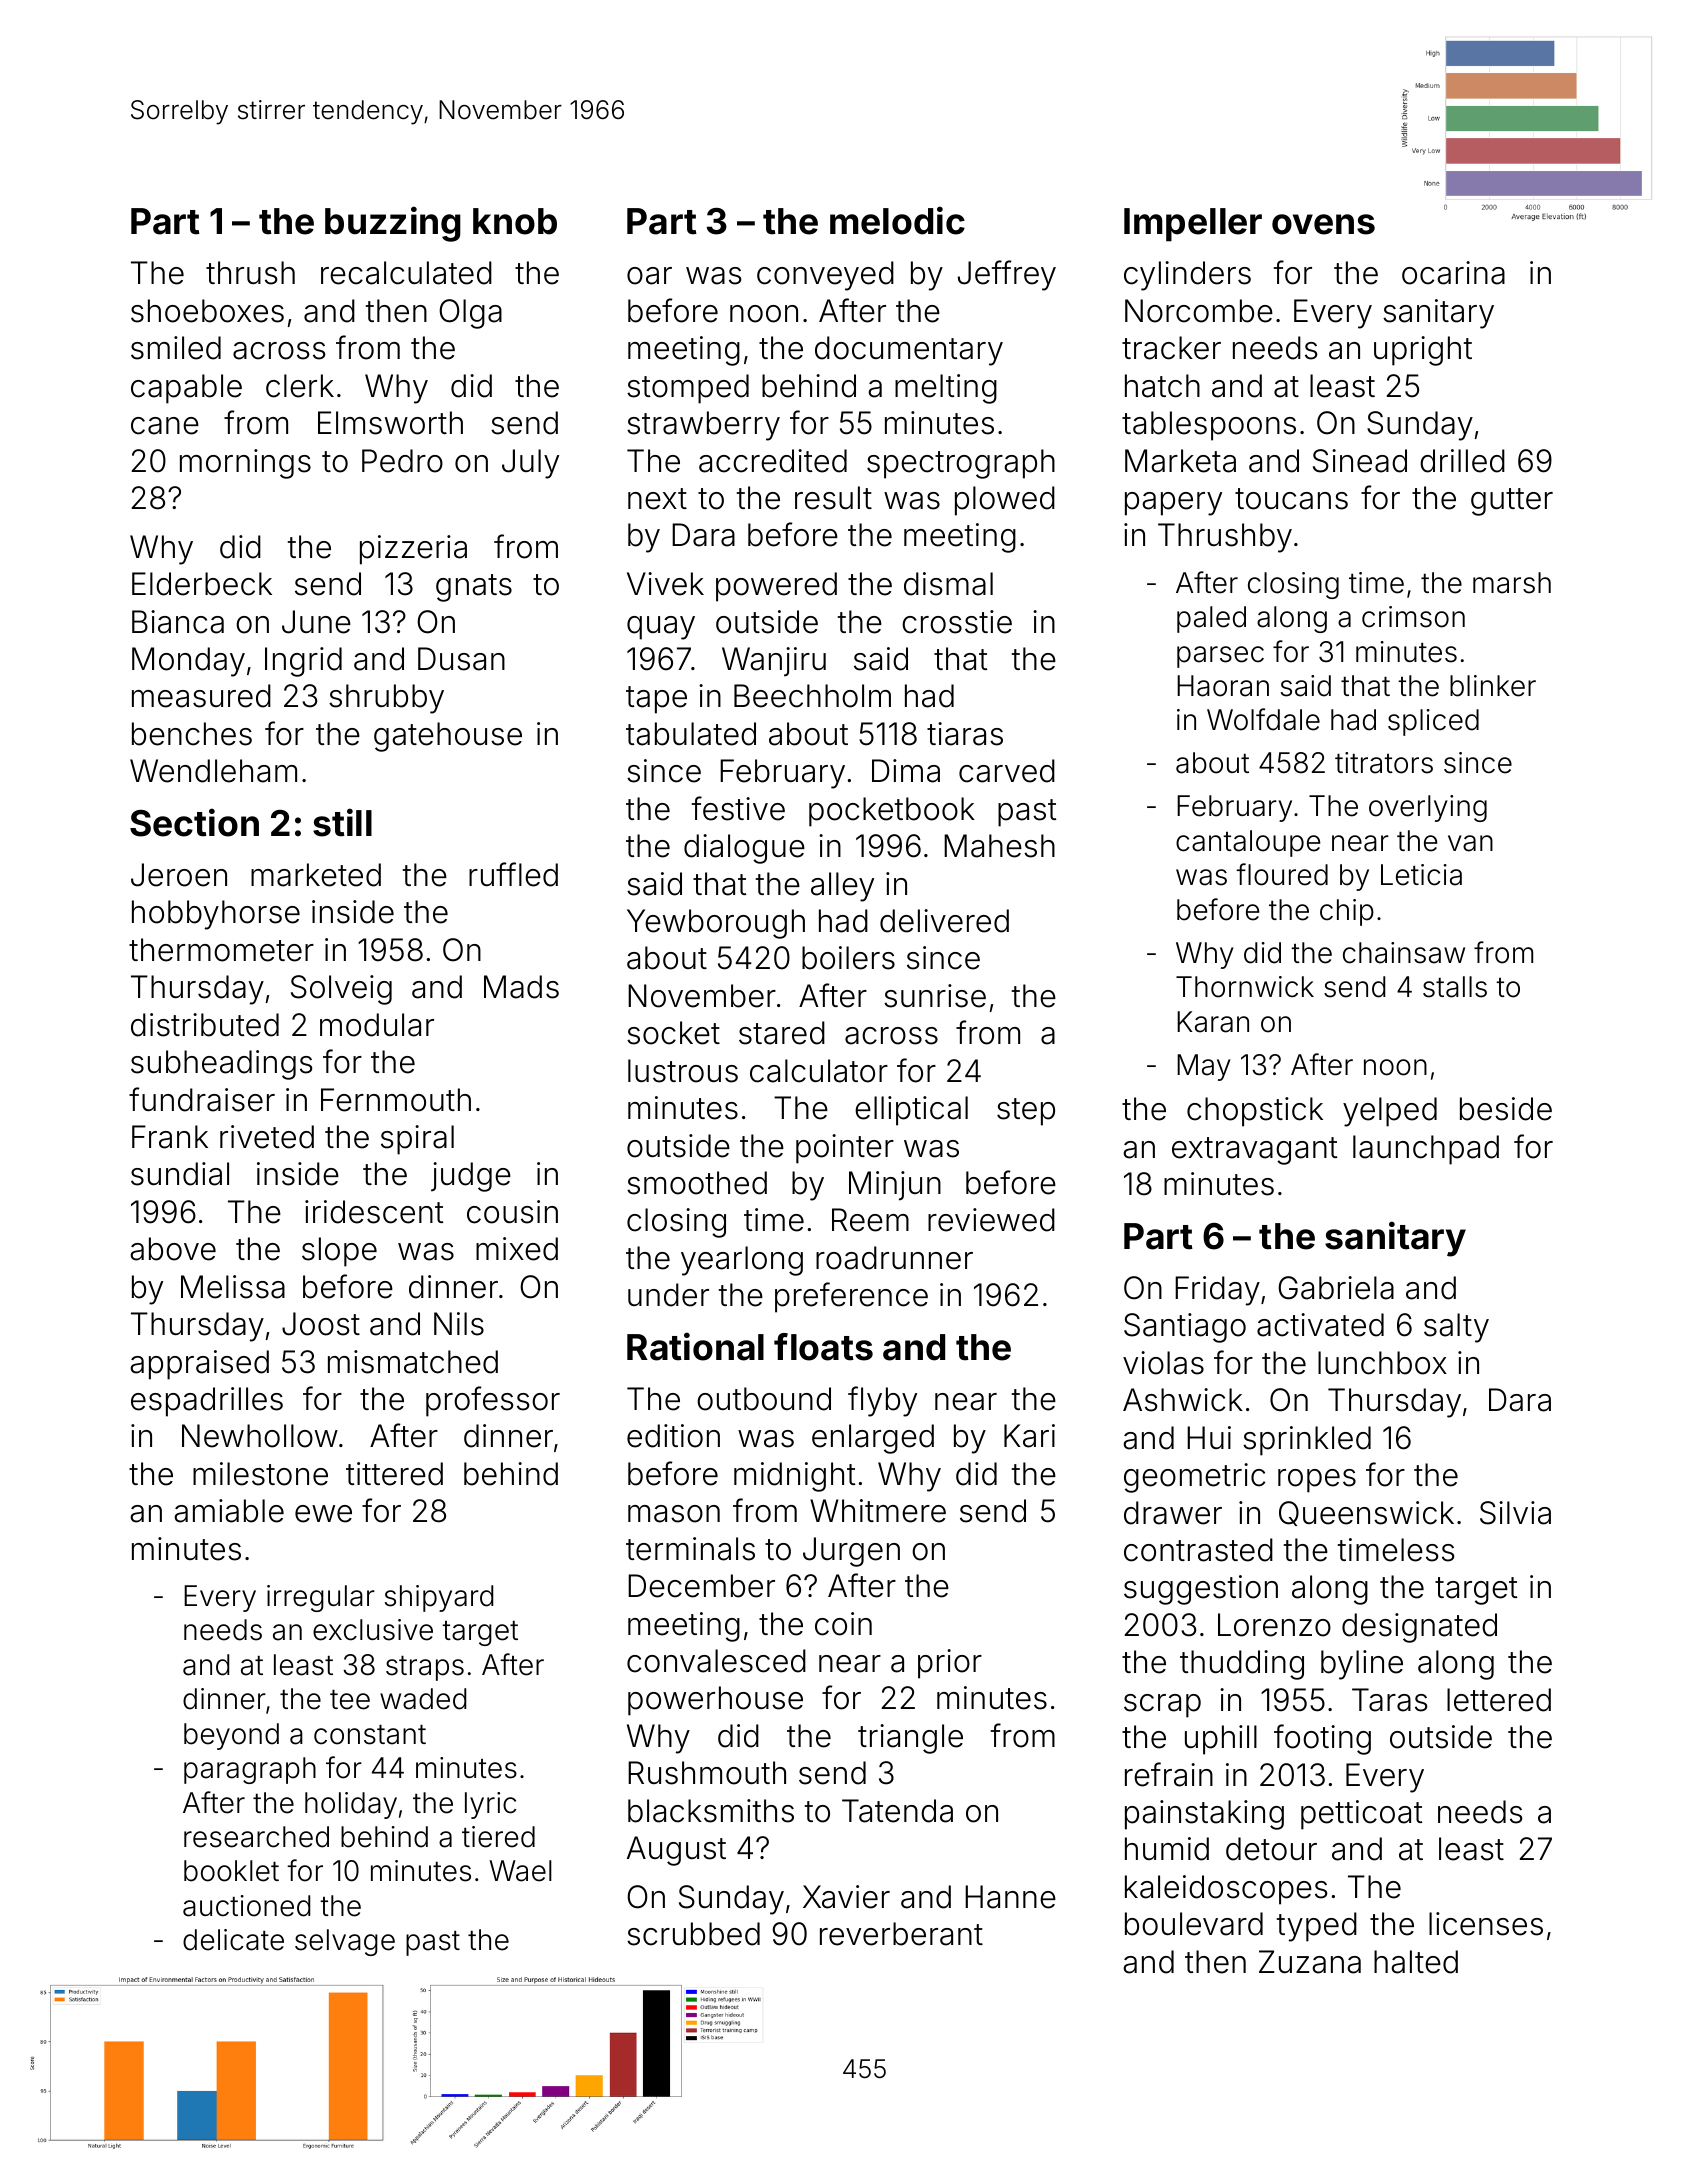  Describe the element at coordinates (656, 700) in the image. I see `tape` at that location.
